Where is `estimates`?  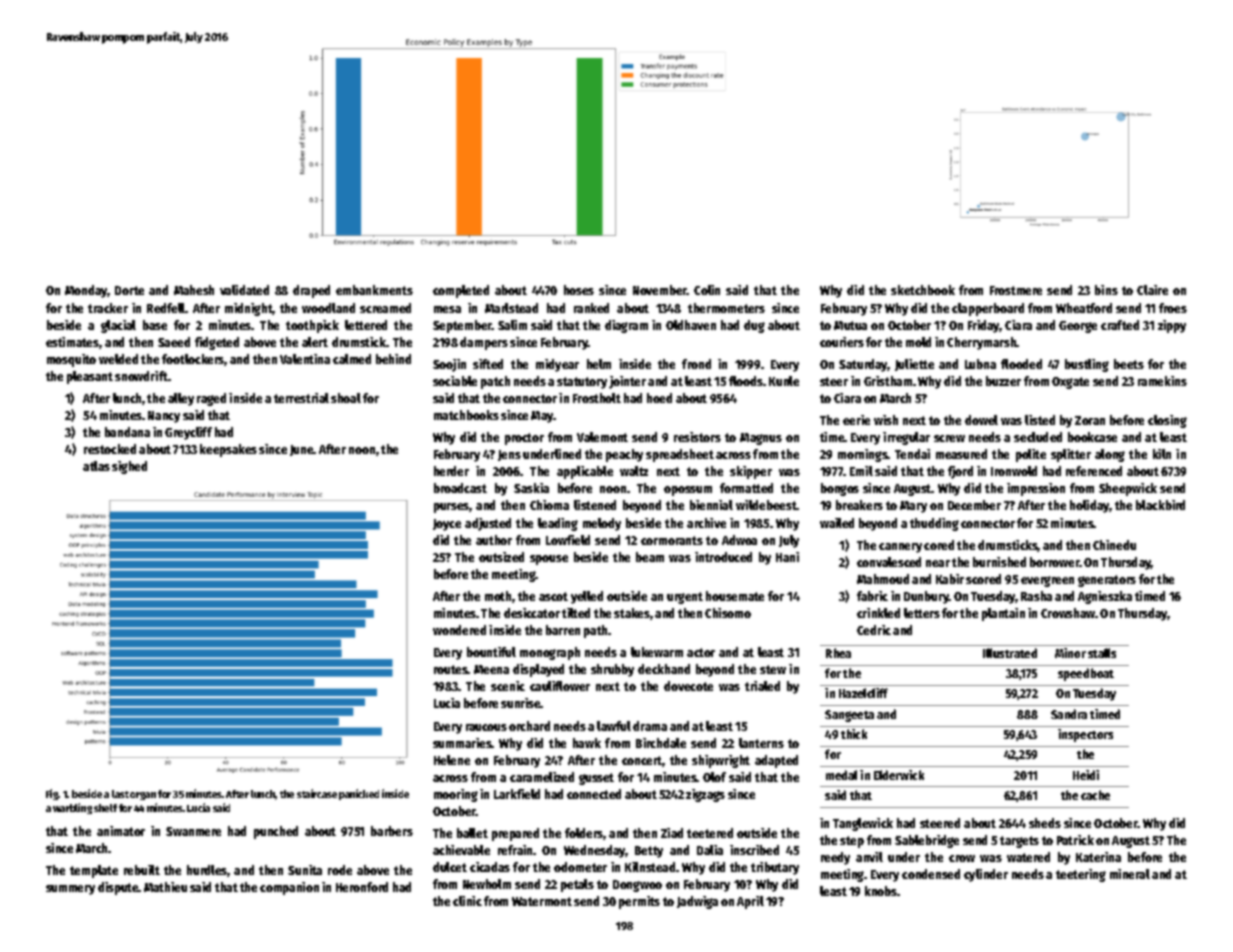
estimates is located at coordinates (72, 342).
